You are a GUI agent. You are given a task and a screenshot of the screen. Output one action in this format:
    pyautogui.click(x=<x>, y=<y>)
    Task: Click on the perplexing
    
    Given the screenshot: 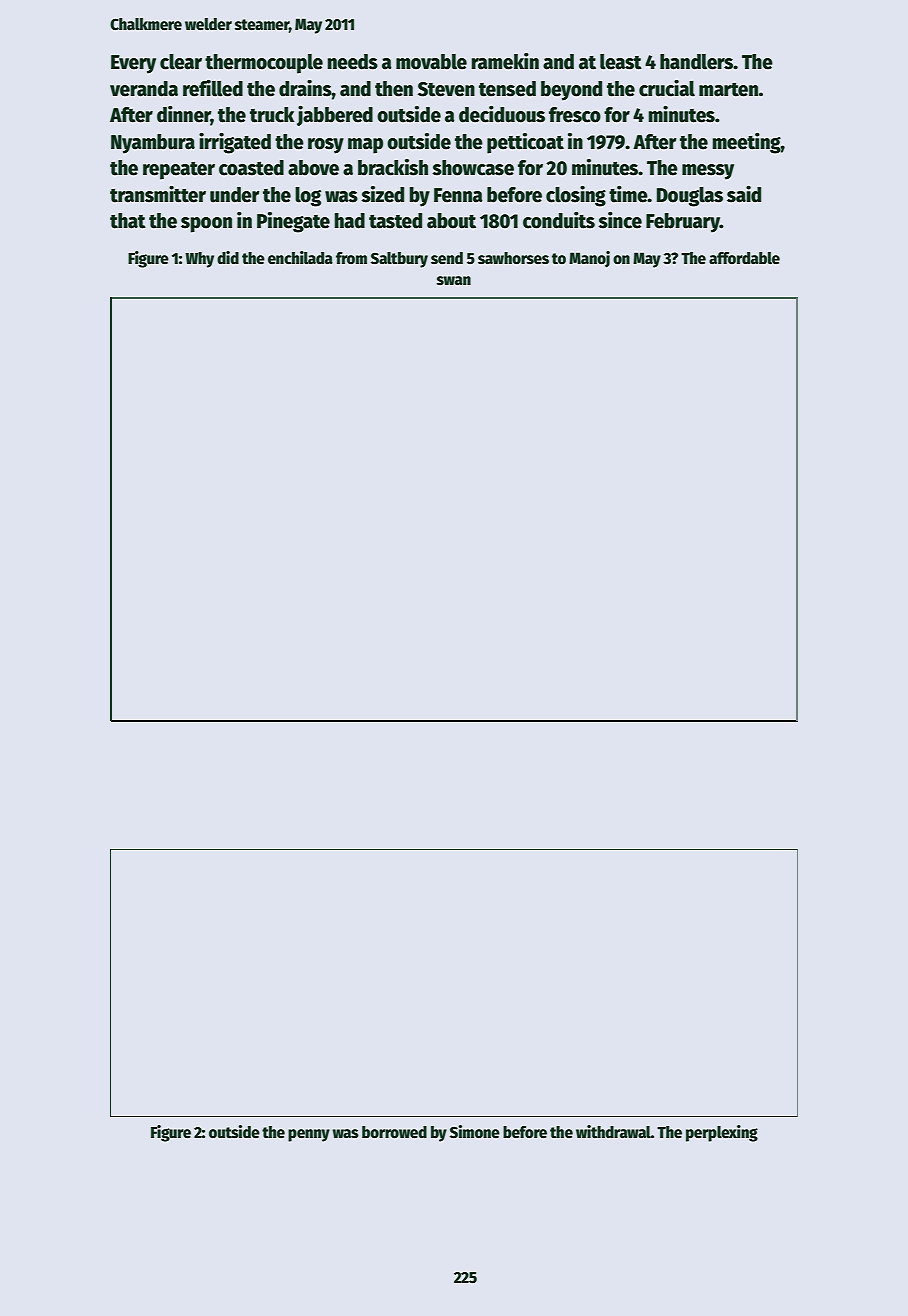 What is the action you would take?
    pyautogui.click(x=722, y=1133)
